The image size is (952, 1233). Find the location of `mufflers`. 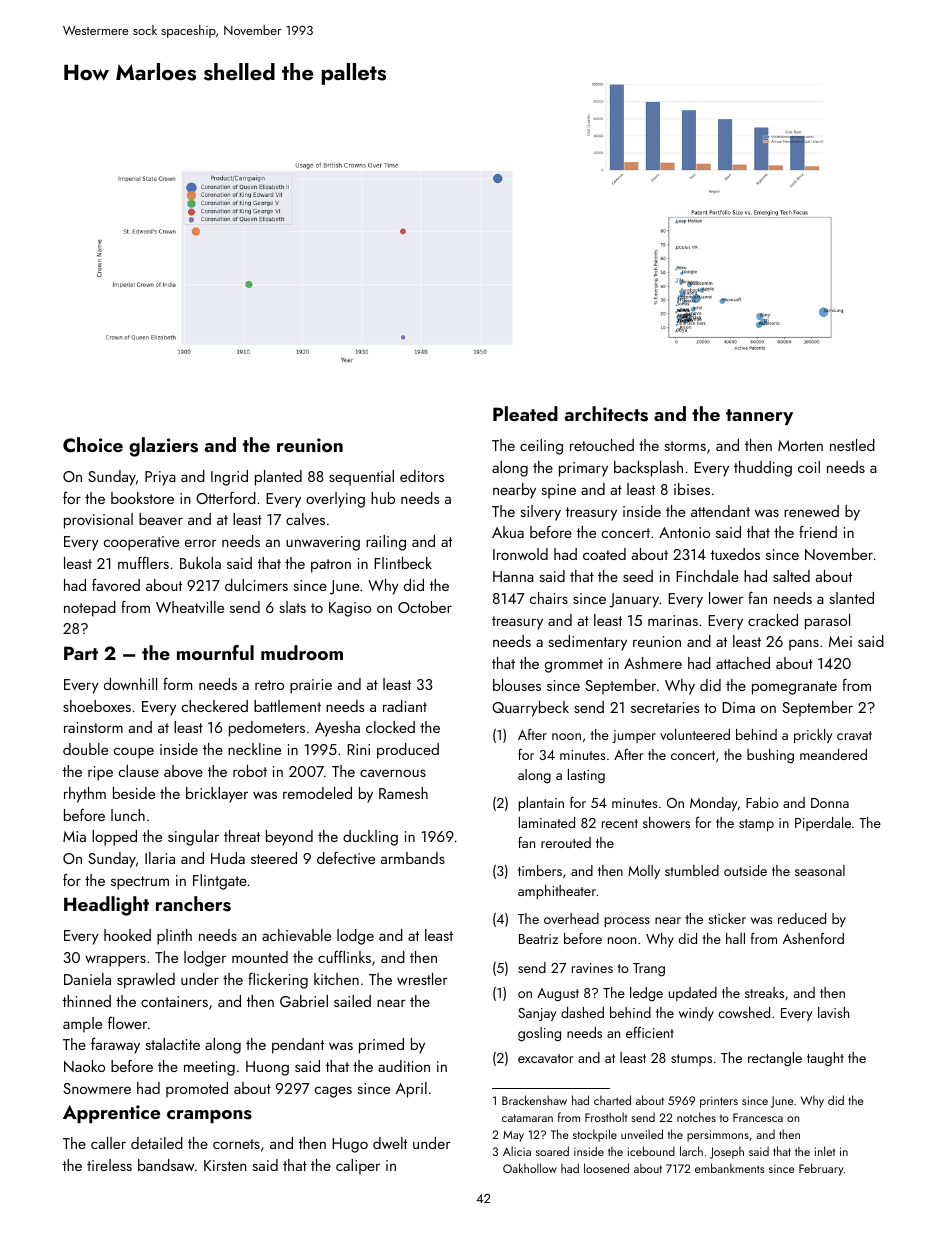

mufflers is located at coordinates (143, 562).
